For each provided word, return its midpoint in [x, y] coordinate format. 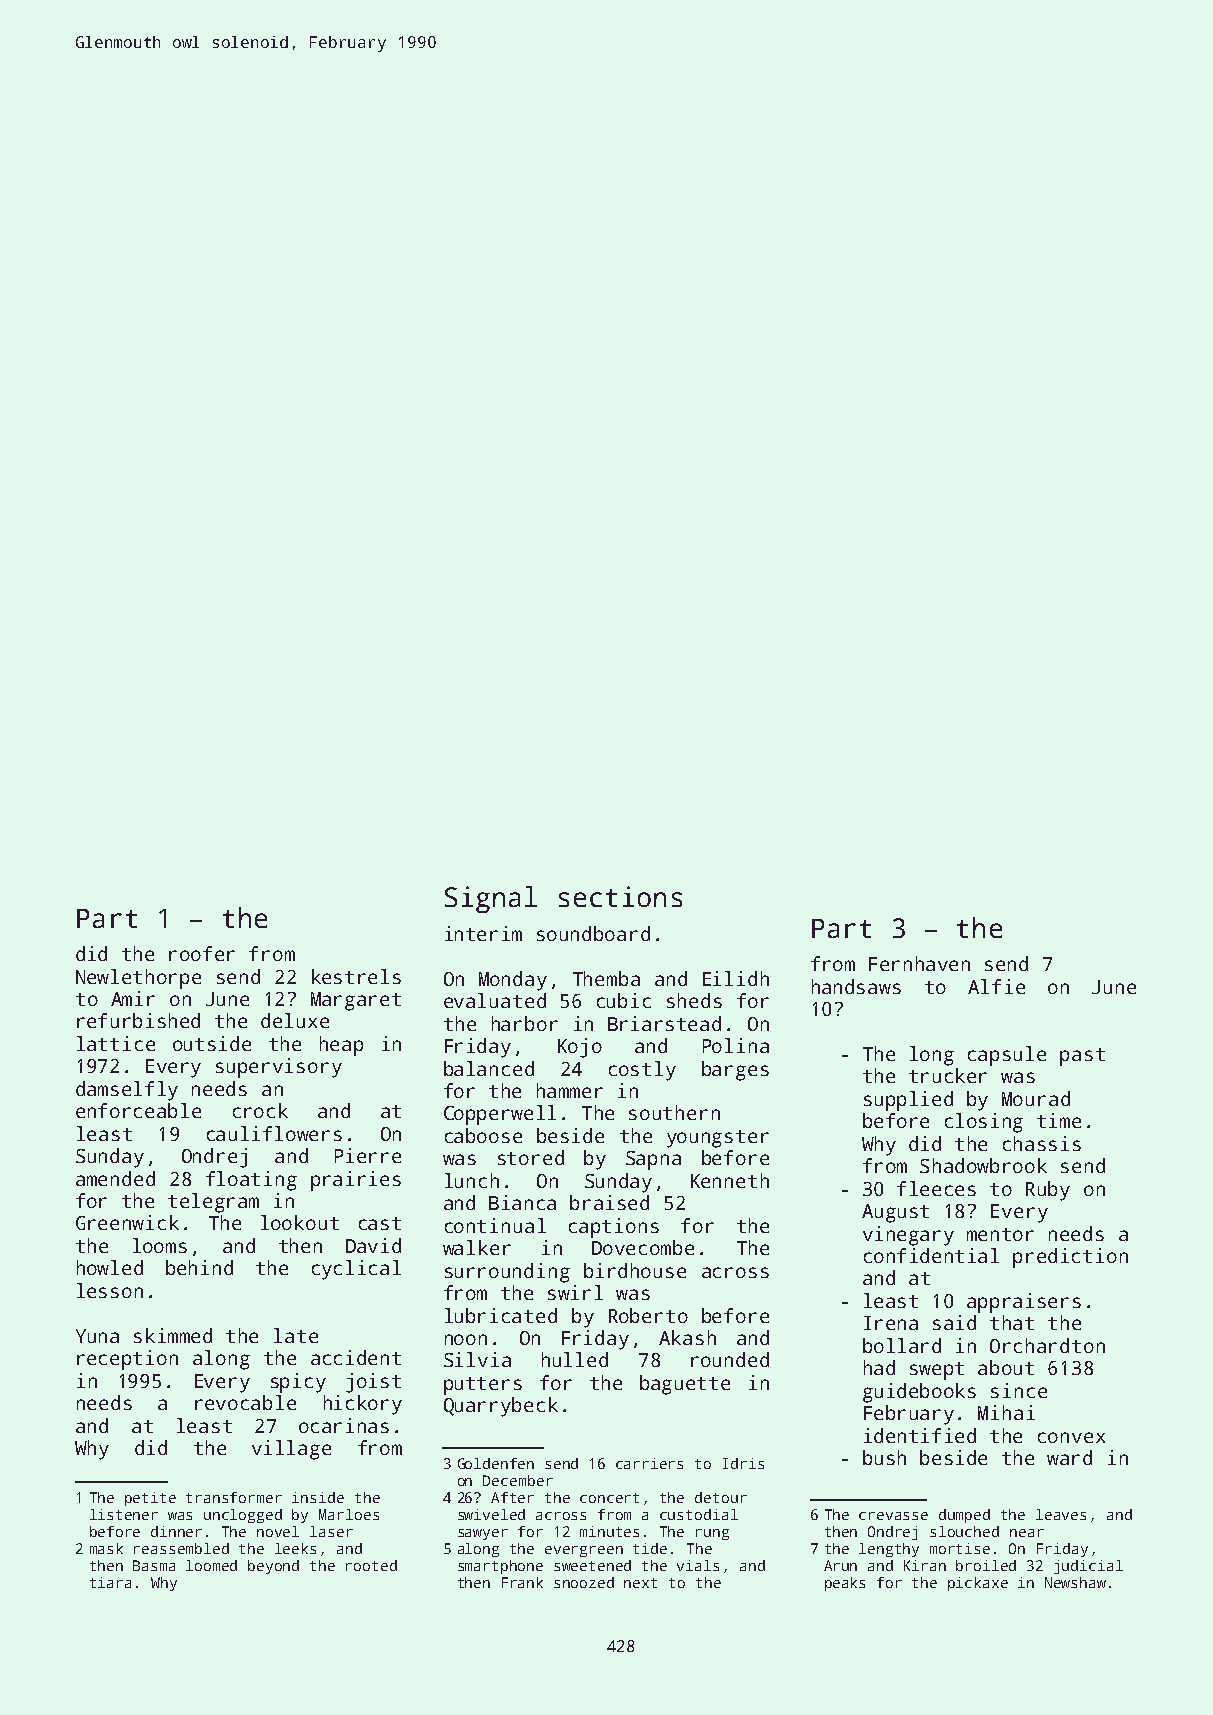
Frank [522, 1582]
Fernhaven [919, 963]
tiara [110, 1582]
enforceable [138, 1110]
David [373, 1245]
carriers [649, 1463]
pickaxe [978, 1584]
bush [884, 1457]
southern [674, 1112]
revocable [245, 1402]
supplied [908, 1101]
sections [620, 896]
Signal [491, 899]
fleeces [936, 1188]
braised [609, 1202]
